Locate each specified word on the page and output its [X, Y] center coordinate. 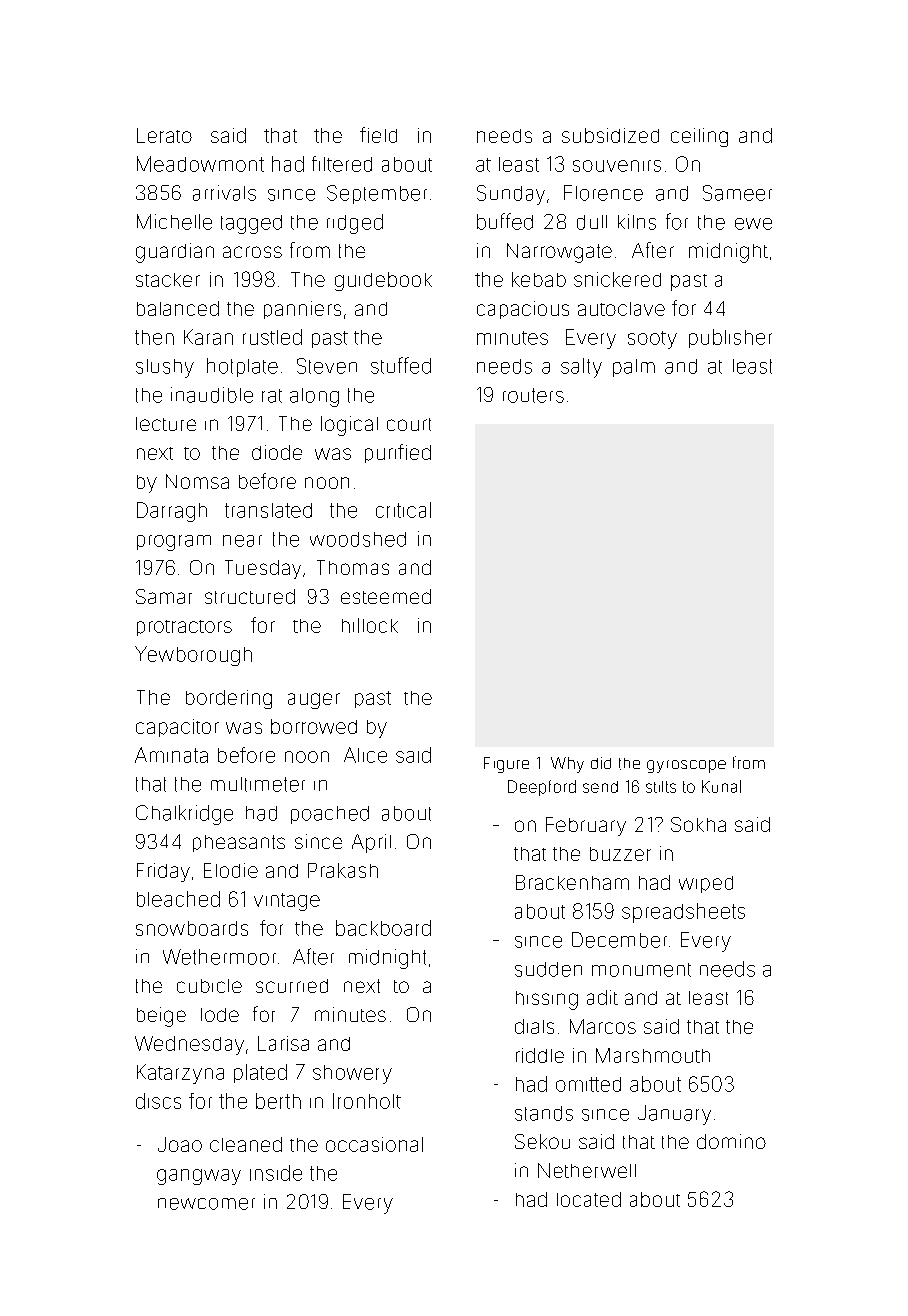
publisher [730, 338]
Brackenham [572, 882]
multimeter [258, 784]
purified [398, 453]
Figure [506, 765]
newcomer [206, 1204]
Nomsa [197, 481]
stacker [168, 280]
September [377, 194]
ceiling [699, 137]
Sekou [542, 1141]
